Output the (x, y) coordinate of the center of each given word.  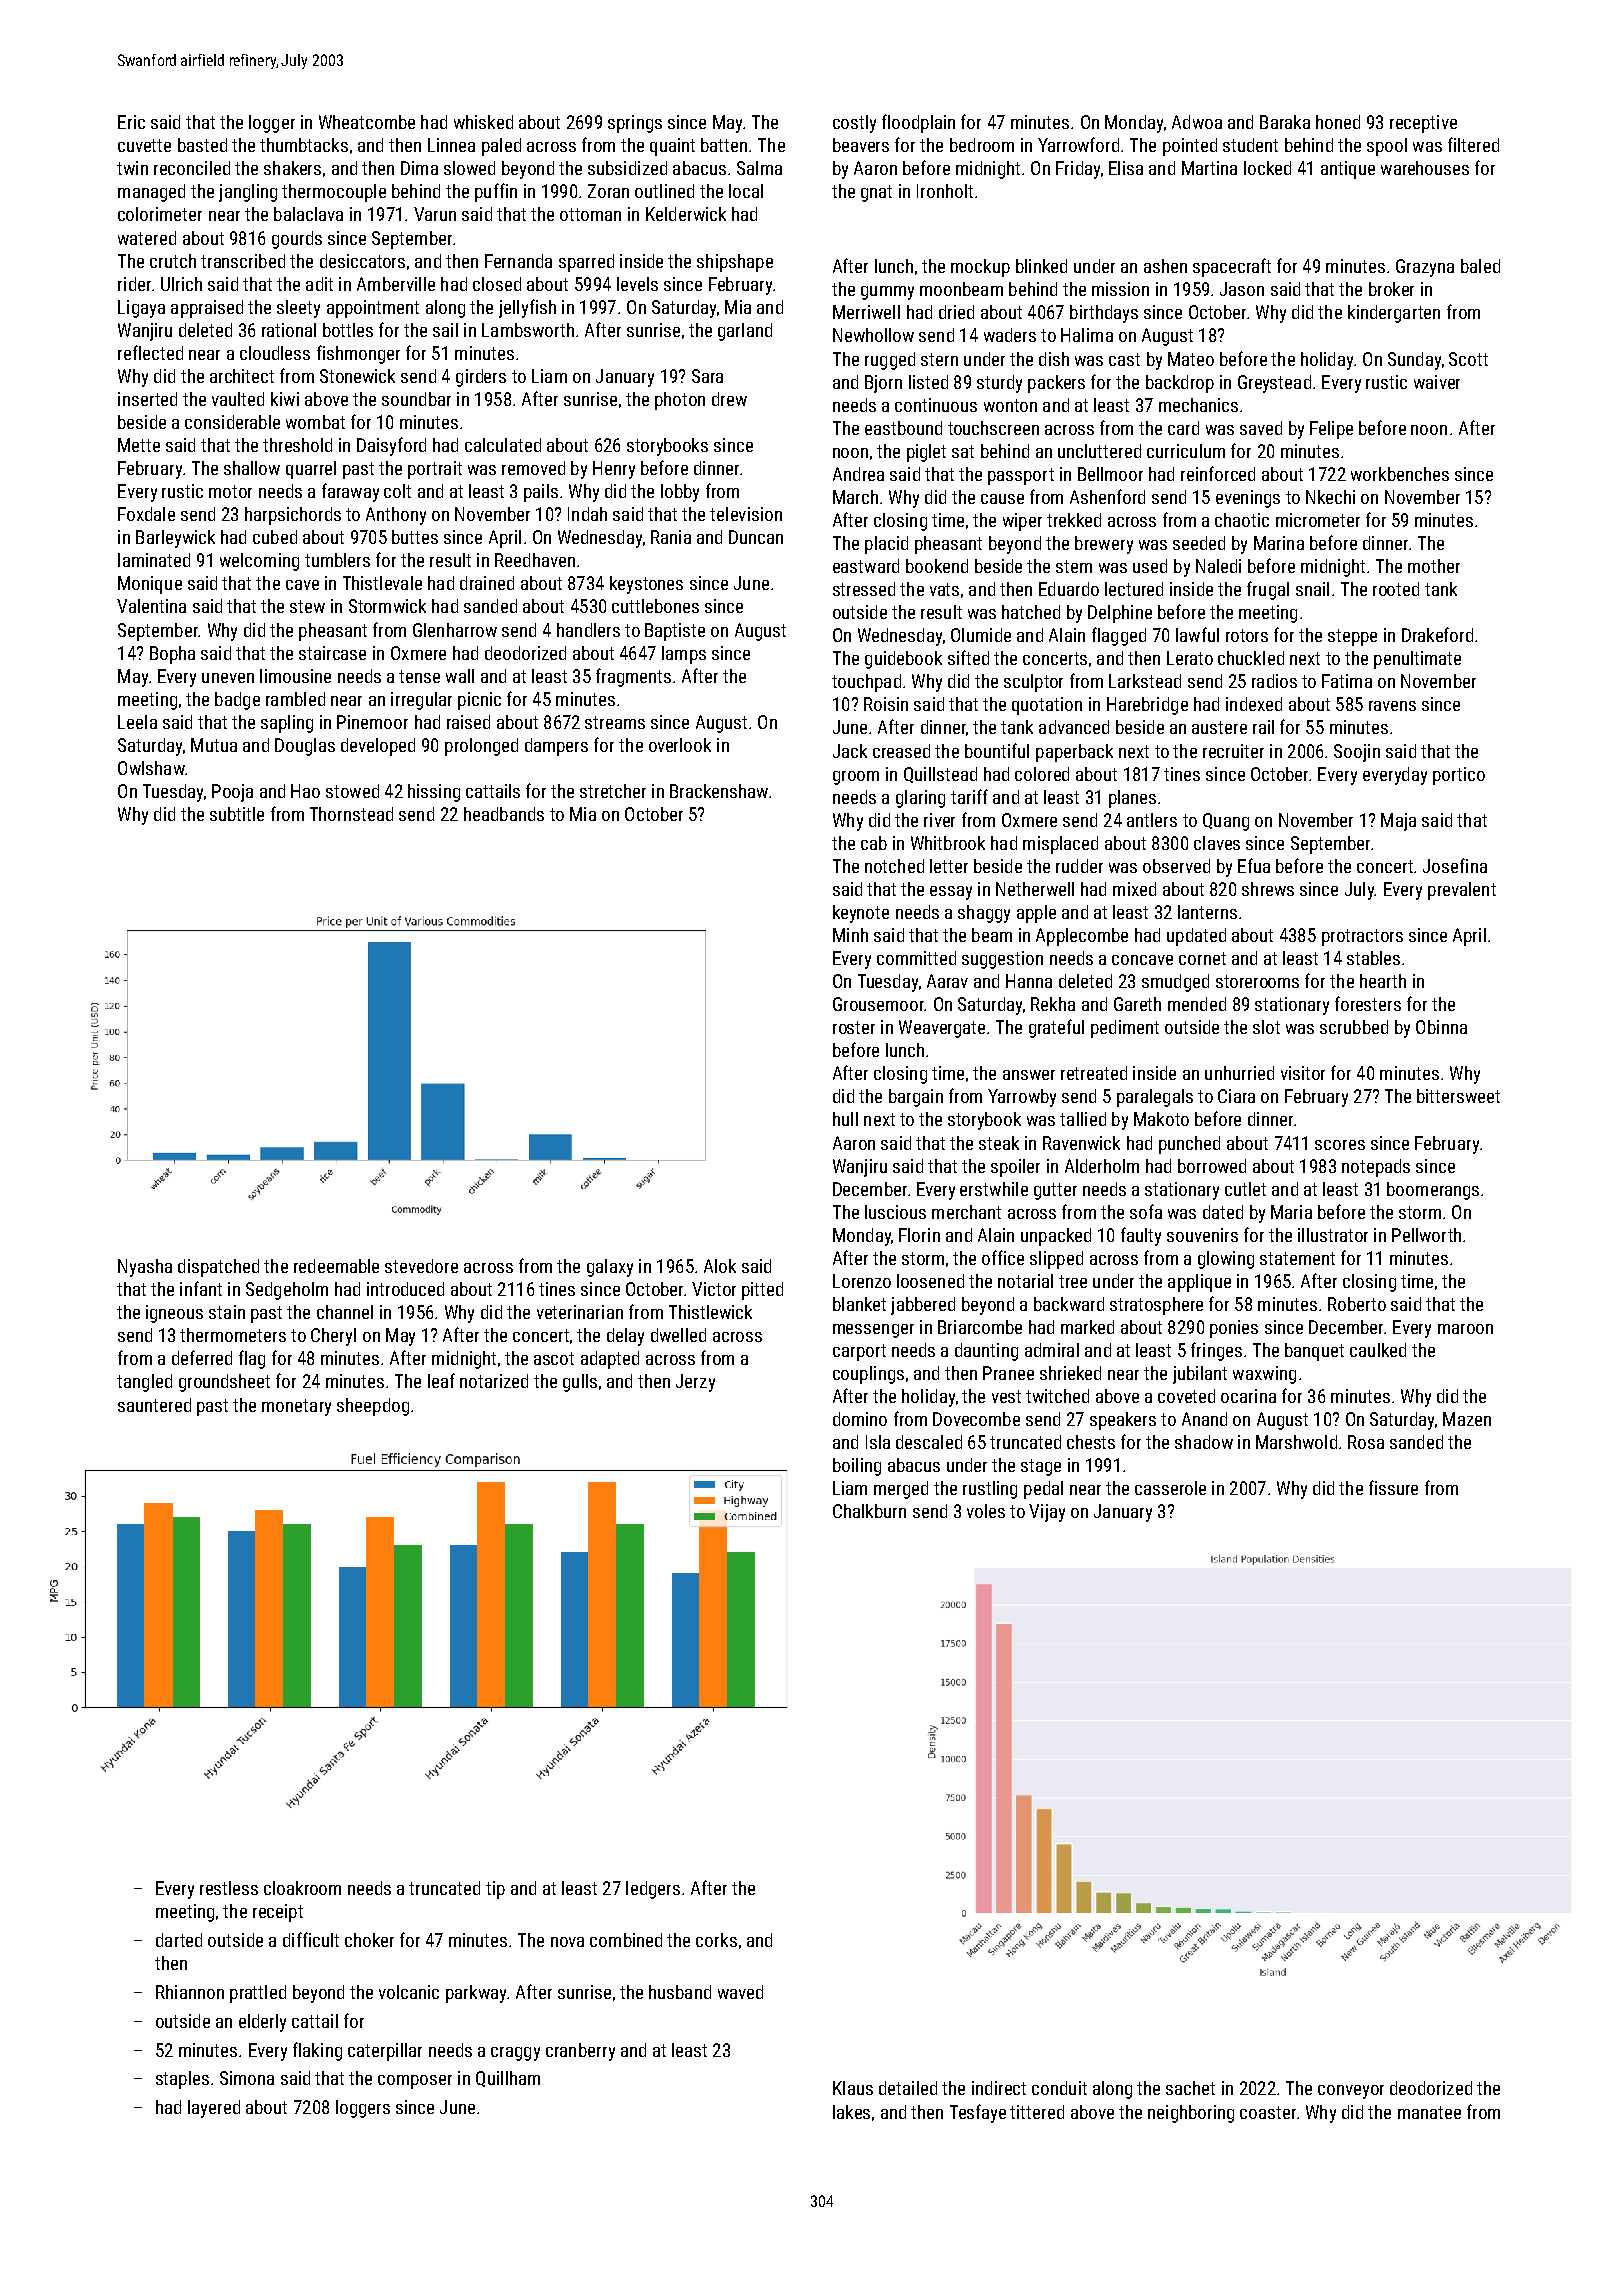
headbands (504, 814)
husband (680, 1992)
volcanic (409, 1992)
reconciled (192, 168)
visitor (1303, 1073)
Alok (720, 1266)
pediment (1125, 1029)
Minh (850, 935)
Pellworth (1426, 1235)
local (746, 191)
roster (854, 1027)
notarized (494, 1381)
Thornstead (351, 814)
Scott (1468, 359)
